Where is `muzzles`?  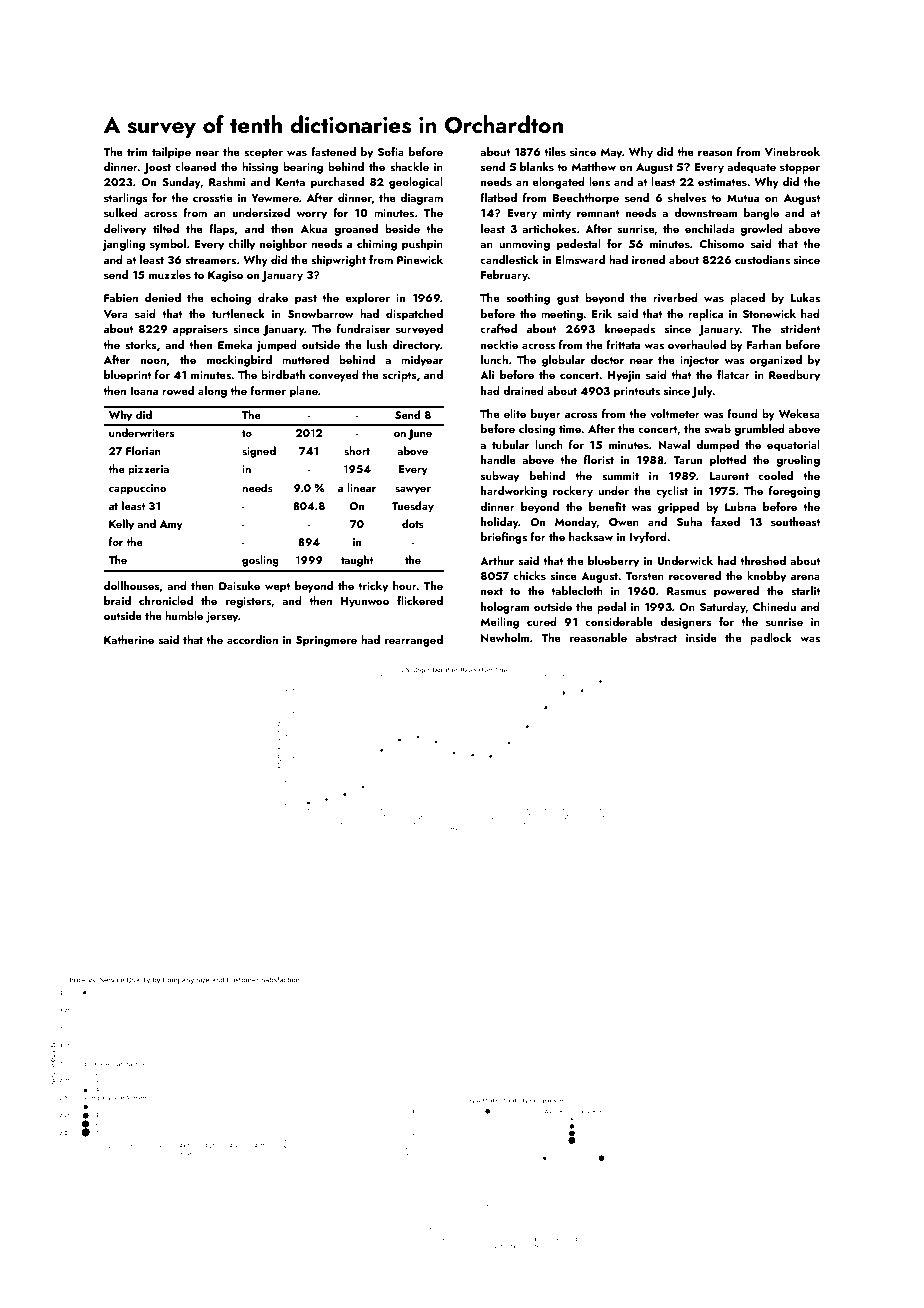
muzzles is located at coordinates (170, 274).
